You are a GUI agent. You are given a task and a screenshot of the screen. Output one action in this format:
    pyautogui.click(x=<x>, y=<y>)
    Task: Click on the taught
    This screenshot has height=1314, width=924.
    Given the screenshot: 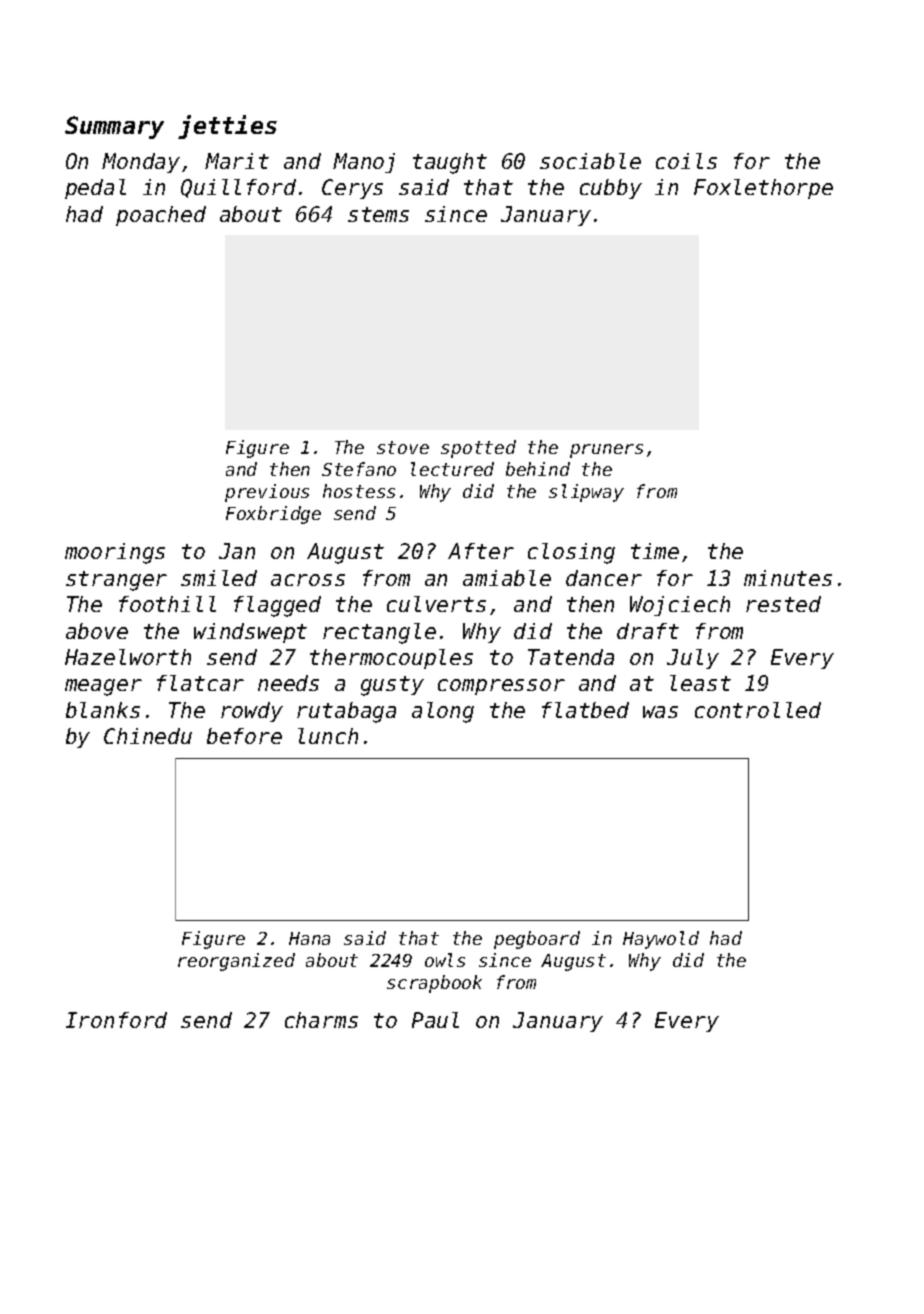 What is the action you would take?
    pyautogui.click(x=450, y=163)
